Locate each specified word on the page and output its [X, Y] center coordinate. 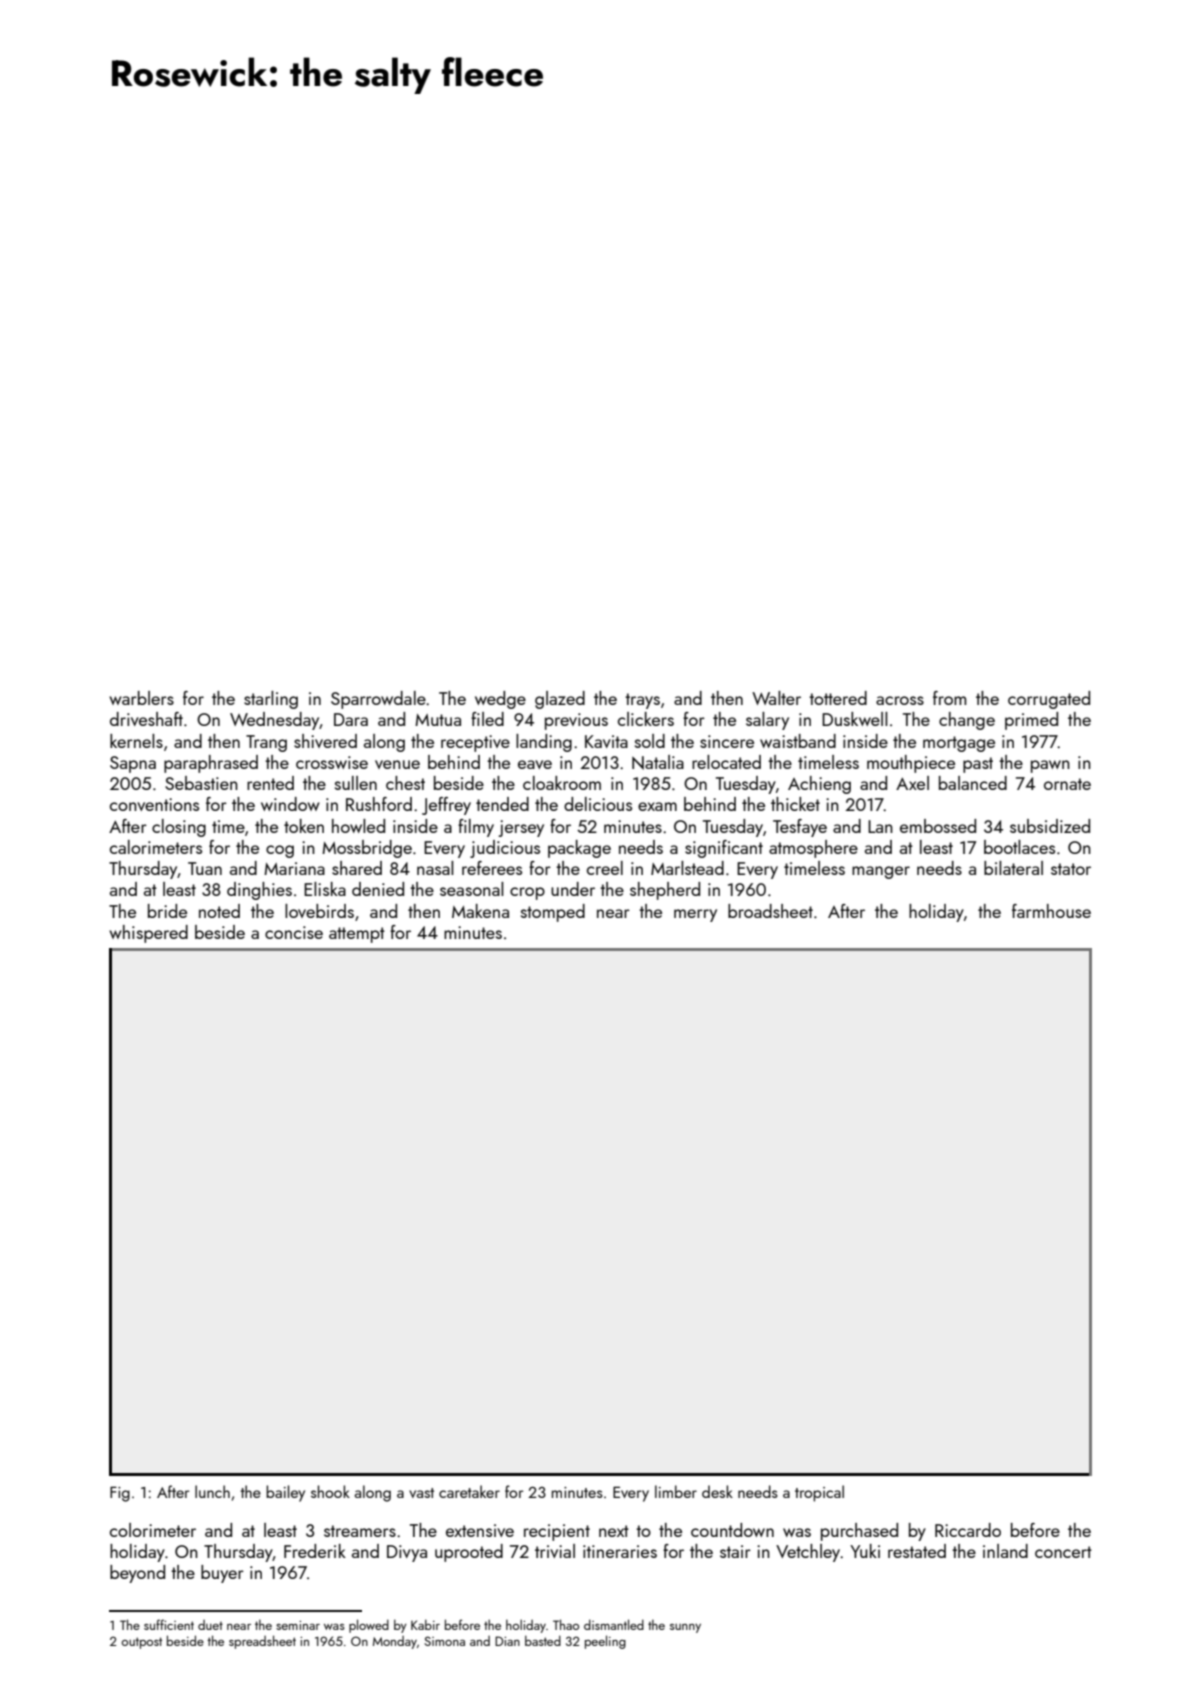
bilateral [1013, 868]
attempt [357, 935]
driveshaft [146, 719]
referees [492, 868]
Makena [480, 911]
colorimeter [153, 1530]
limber [676, 1491]
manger [881, 872]
